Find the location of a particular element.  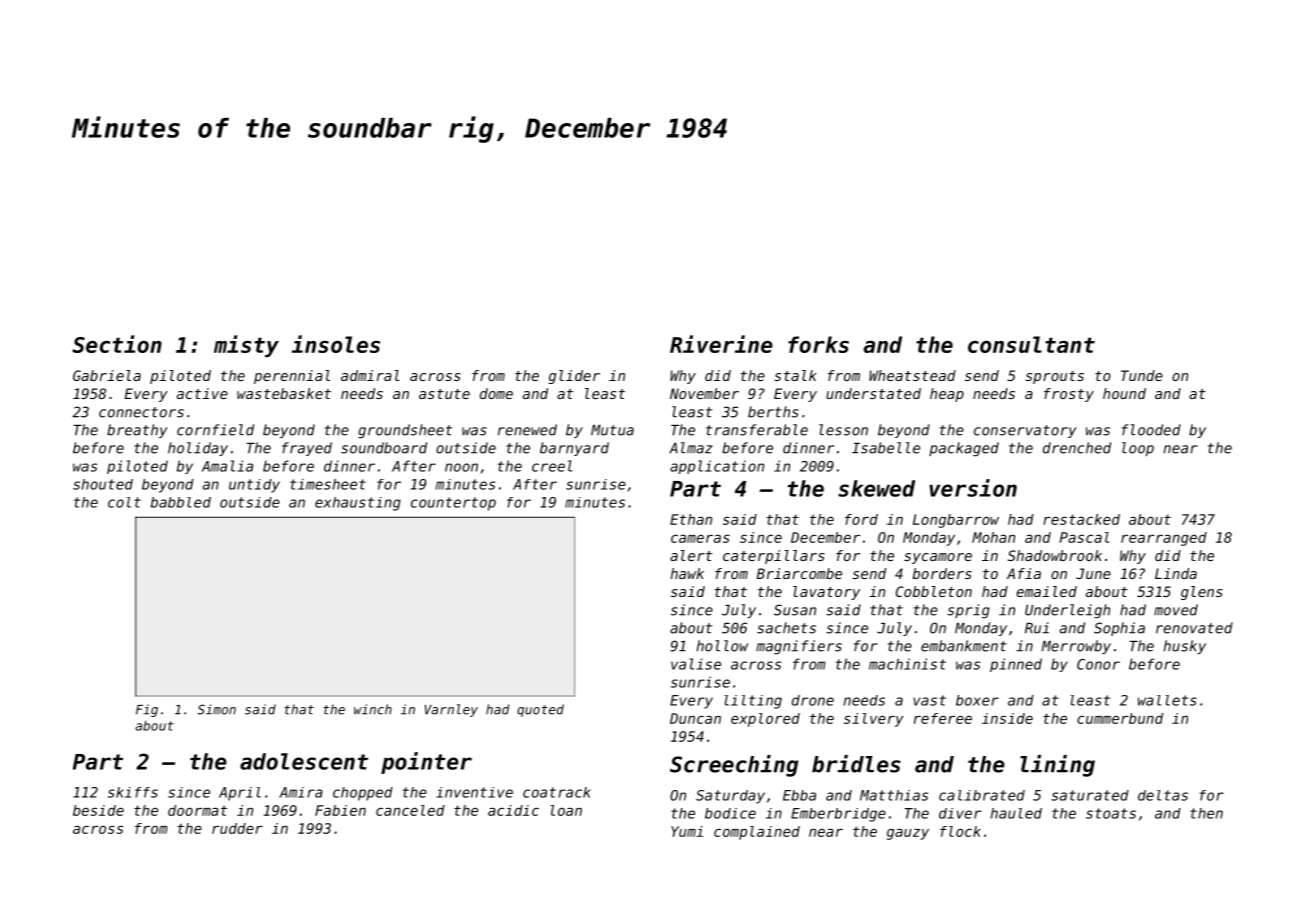

beside is located at coordinates (98, 810).
